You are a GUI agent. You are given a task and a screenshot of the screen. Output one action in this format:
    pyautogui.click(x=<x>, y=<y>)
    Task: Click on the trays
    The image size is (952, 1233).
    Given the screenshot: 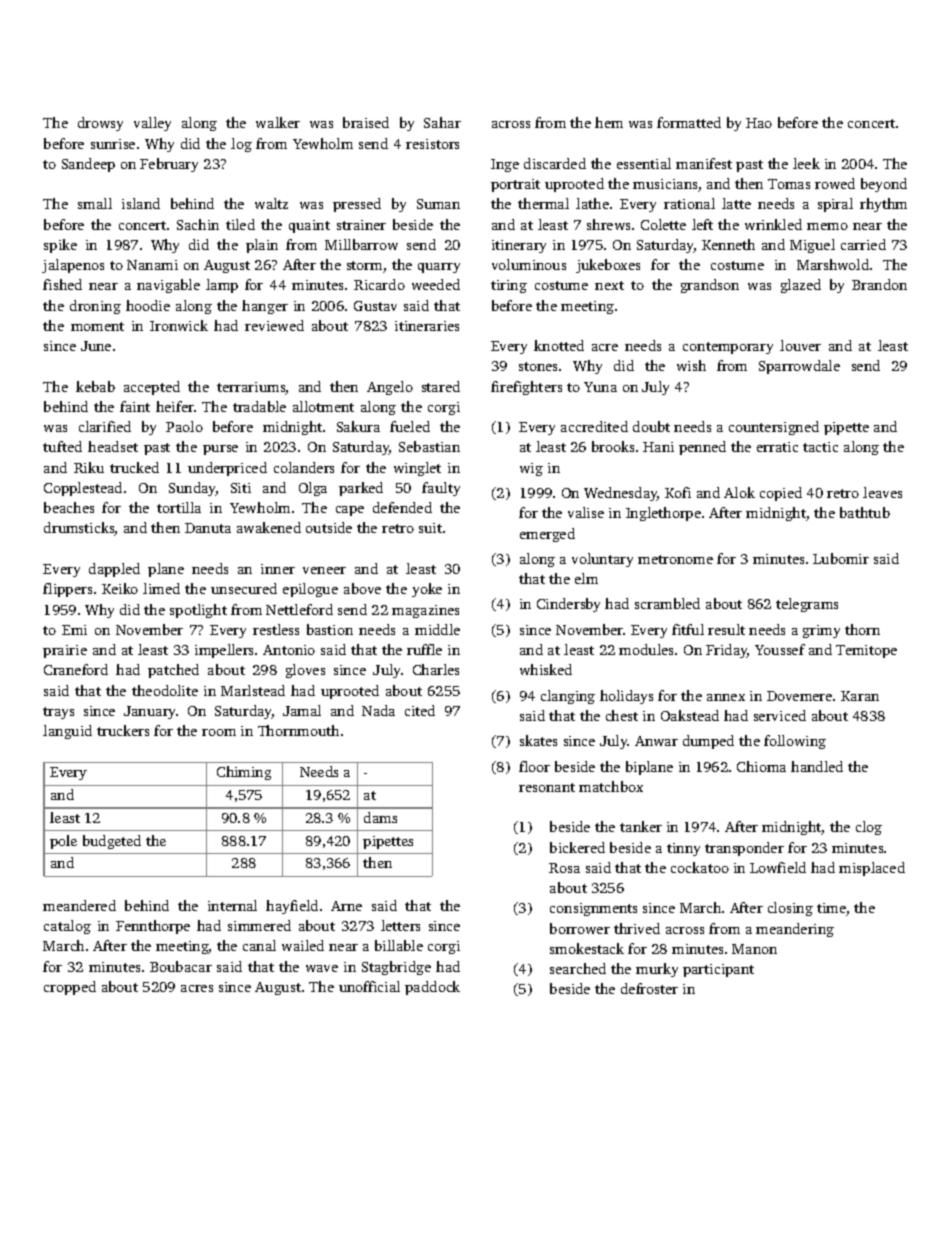 What is the action you would take?
    pyautogui.click(x=58, y=713)
